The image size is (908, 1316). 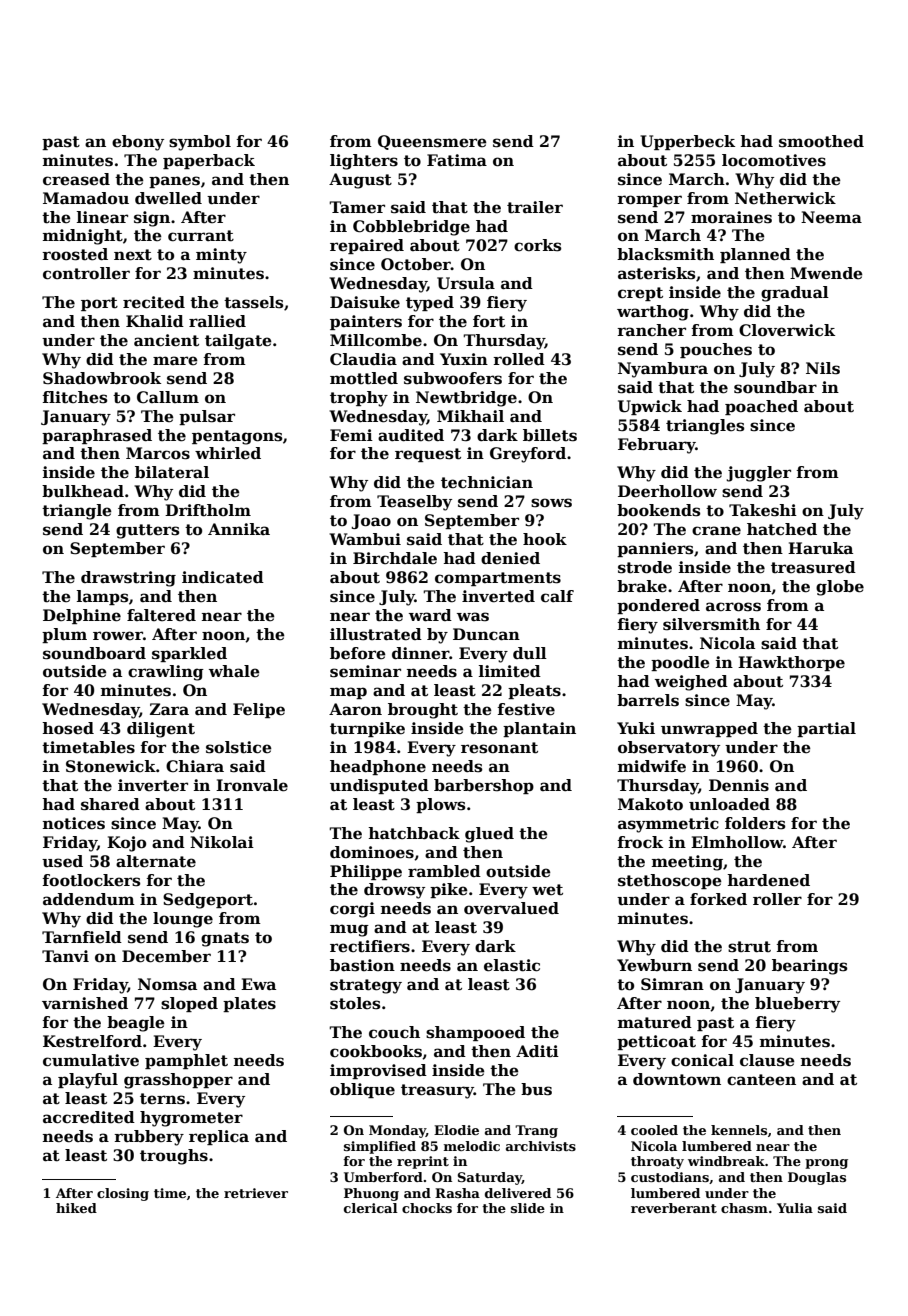 What do you see at coordinates (691, 683) in the page?
I see `weighed` at bounding box center [691, 683].
